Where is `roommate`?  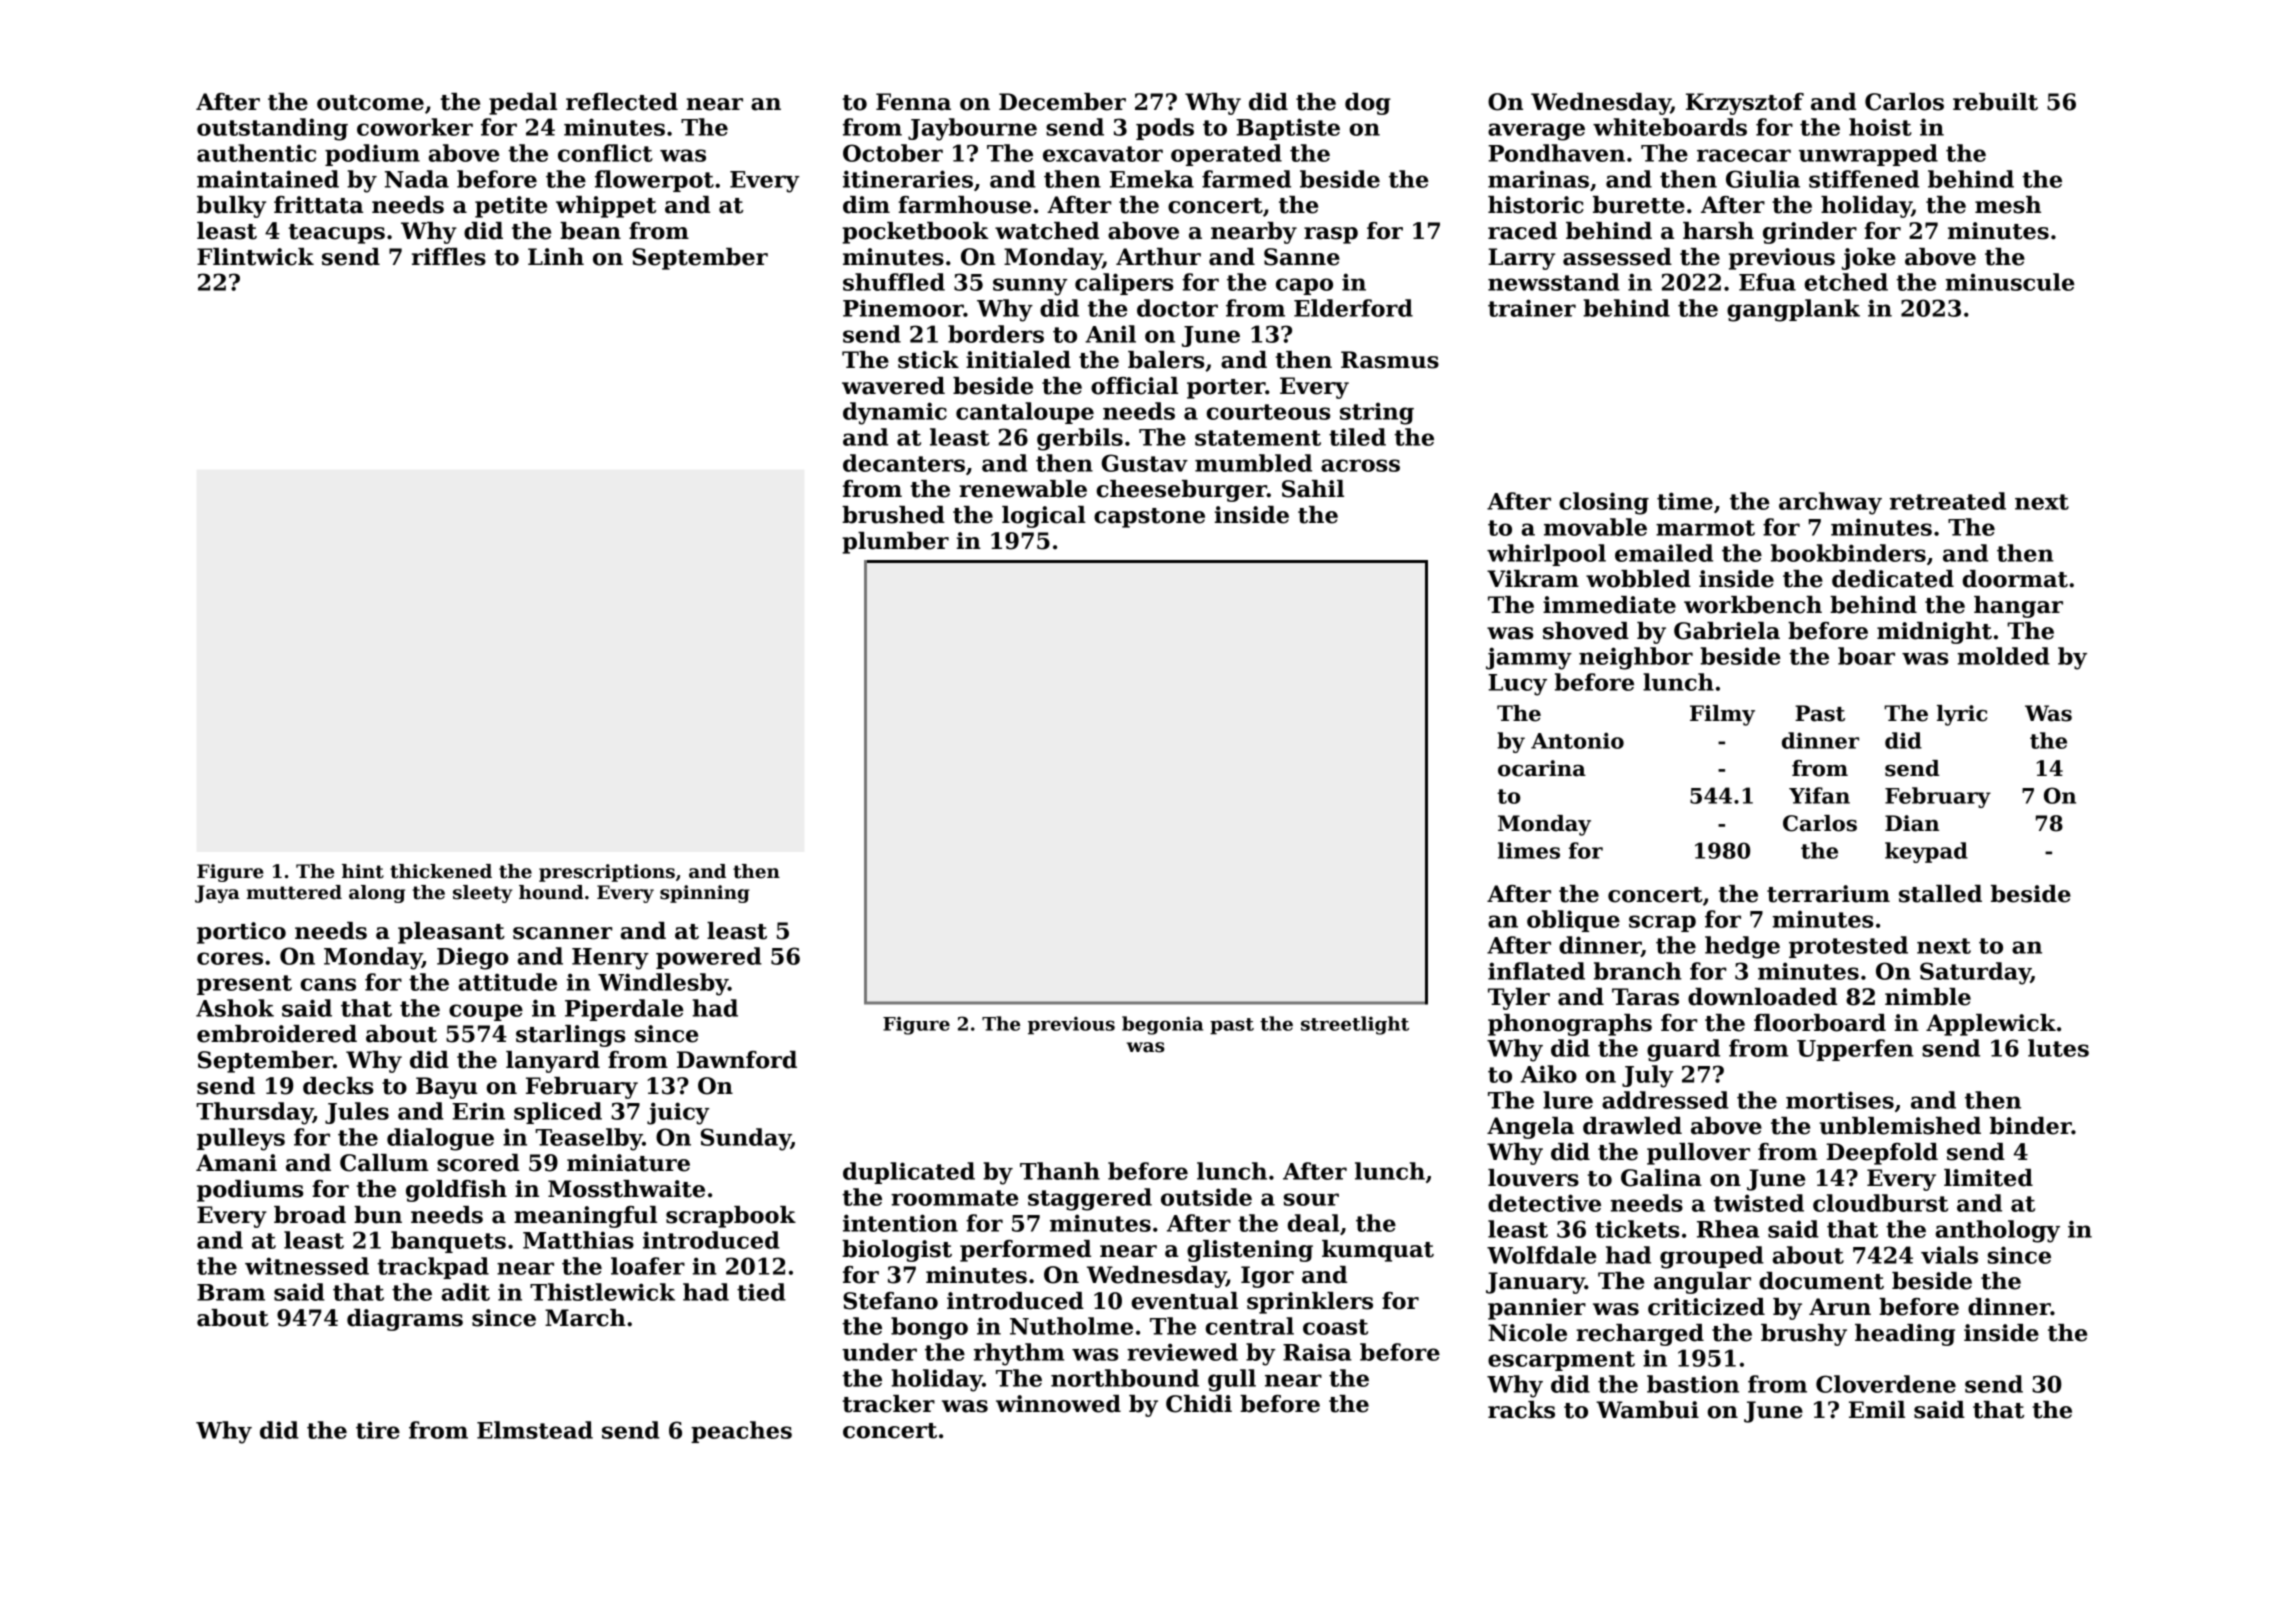
roommate is located at coordinates (954, 1198).
